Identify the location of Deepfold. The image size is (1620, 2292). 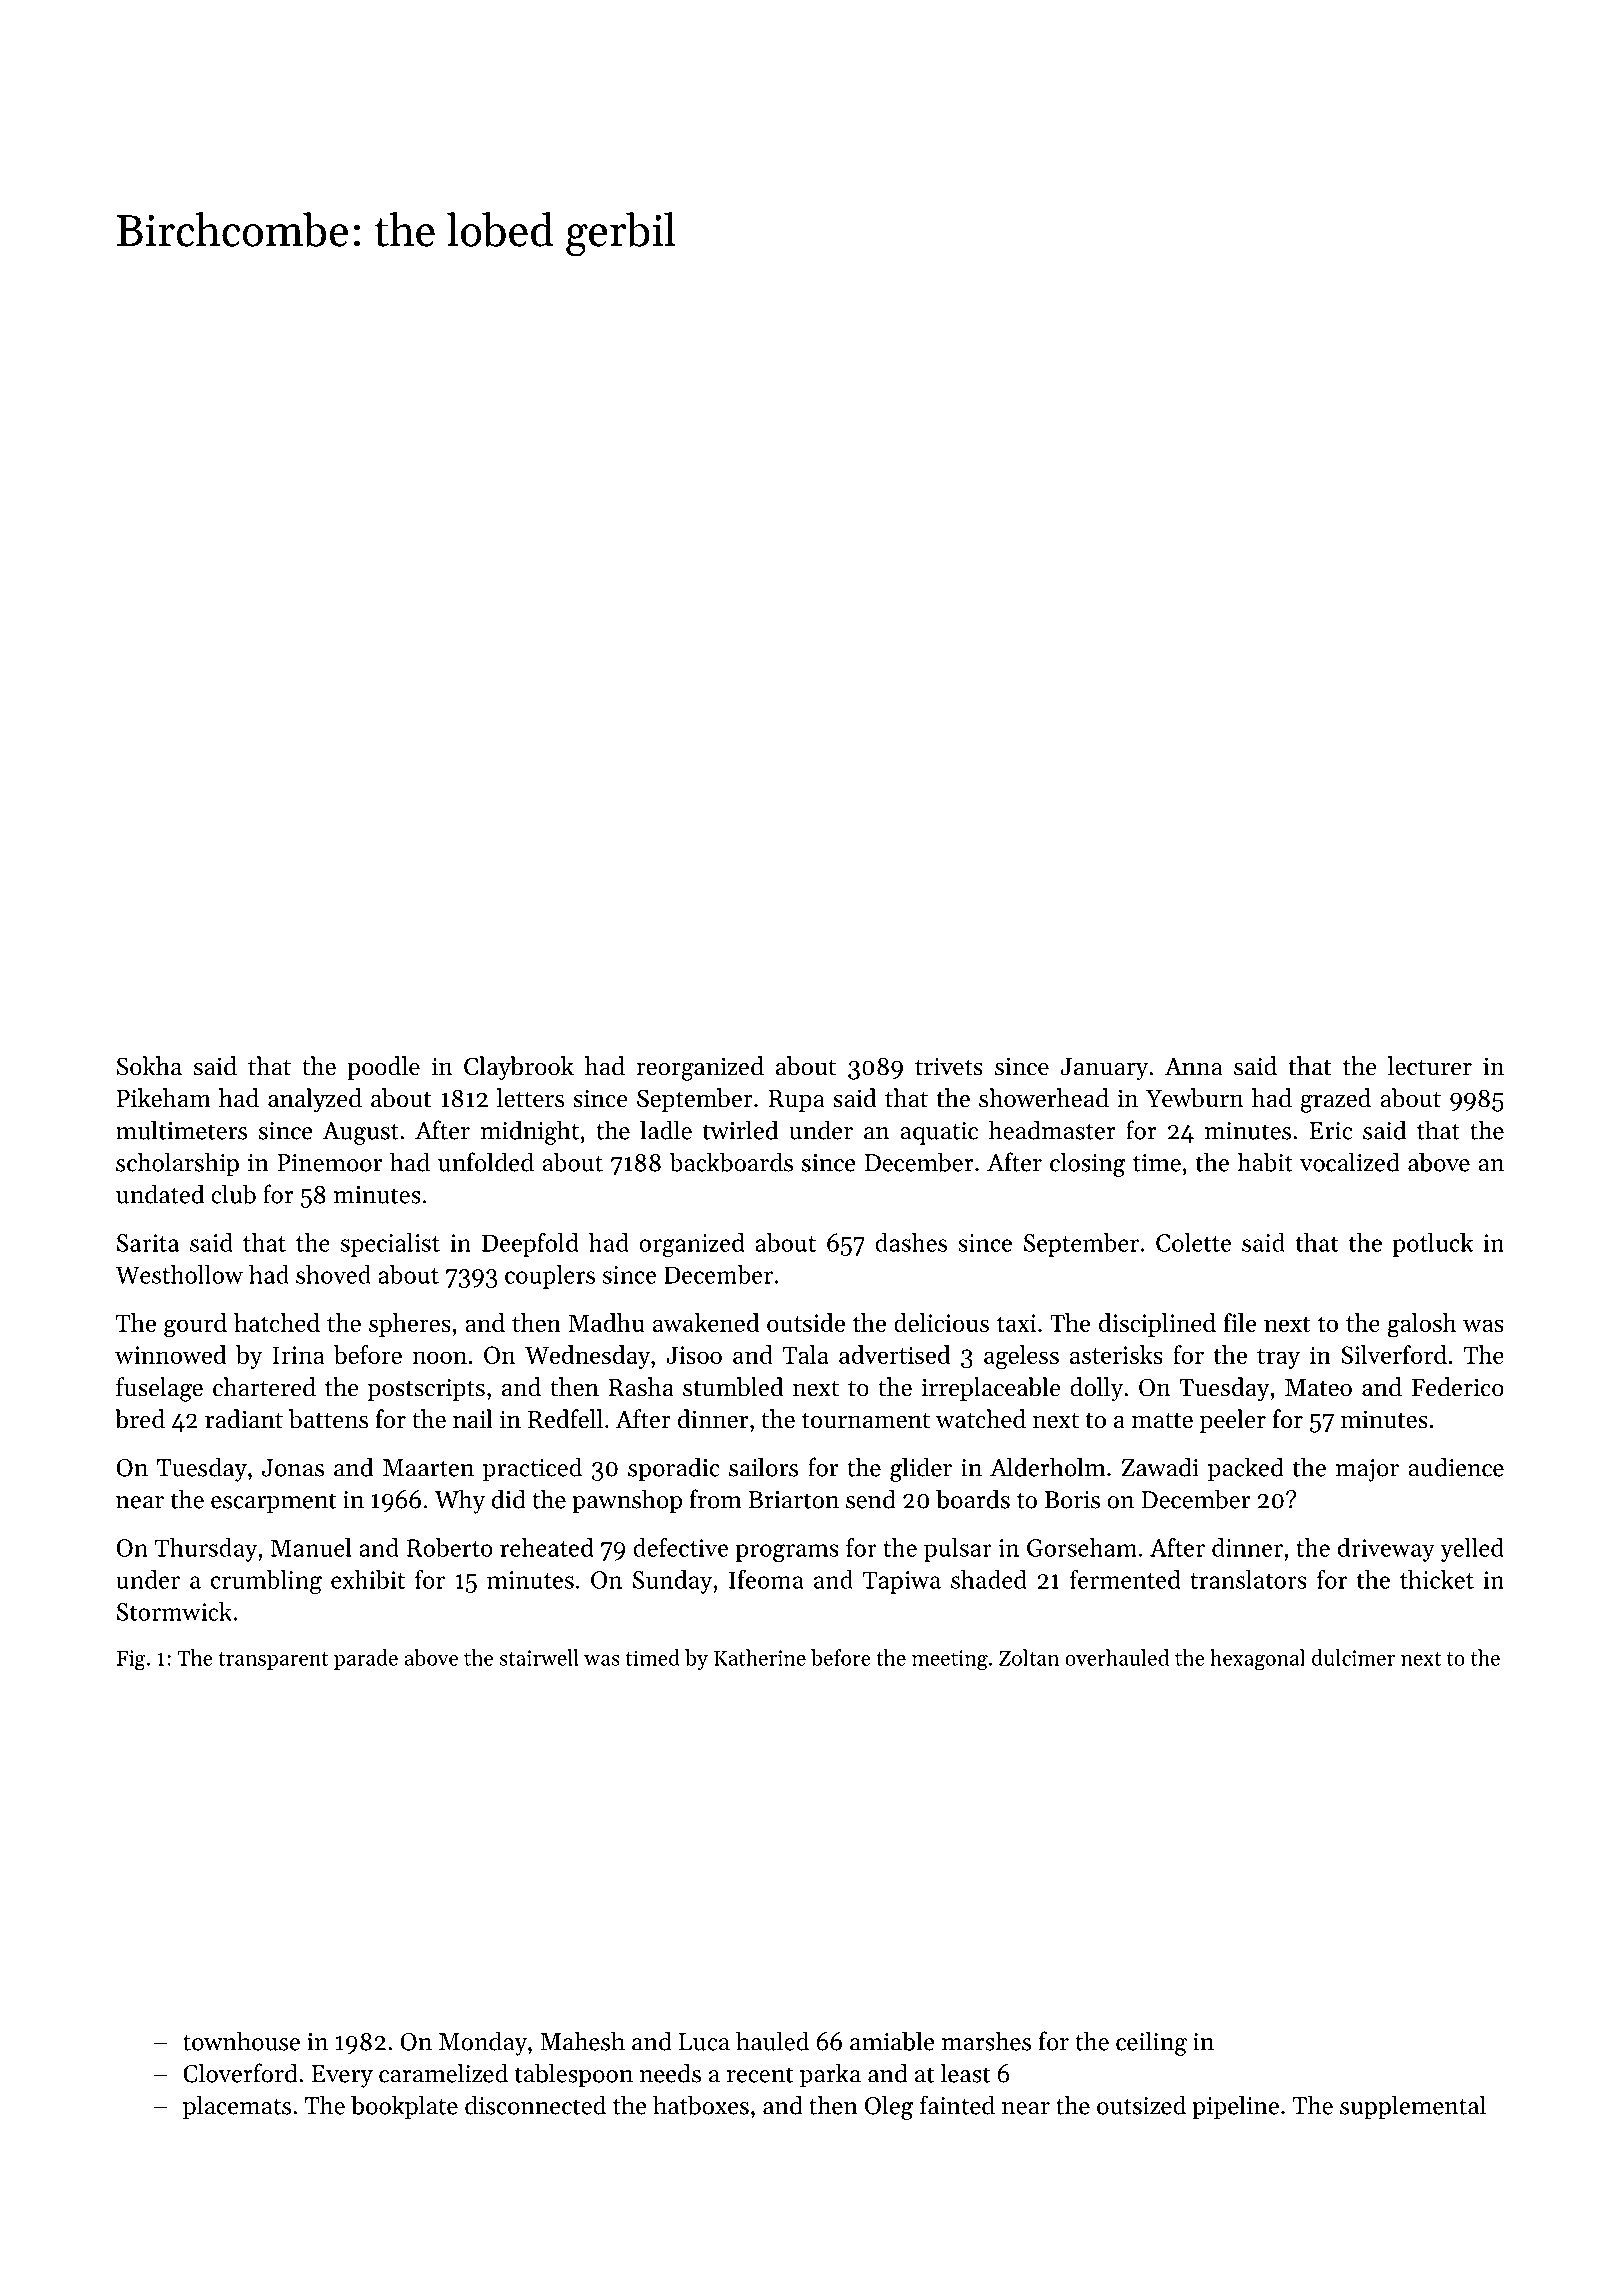
(530, 1244).
